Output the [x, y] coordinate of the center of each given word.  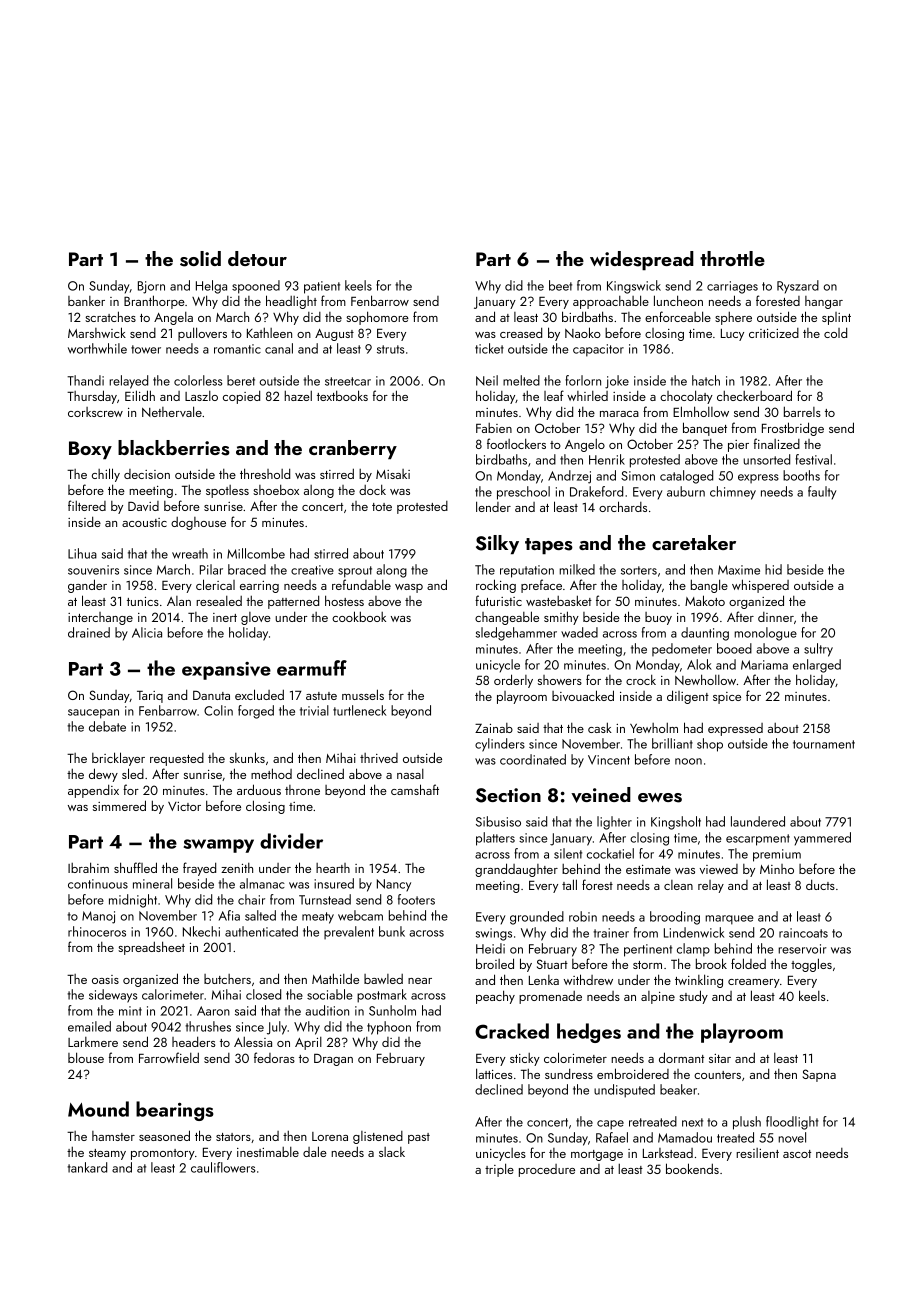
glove [256, 618]
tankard [87, 1167]
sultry [818, 650]
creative [312, 570]
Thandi [85, 380]
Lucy [732, 335]
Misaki [393, 474]
